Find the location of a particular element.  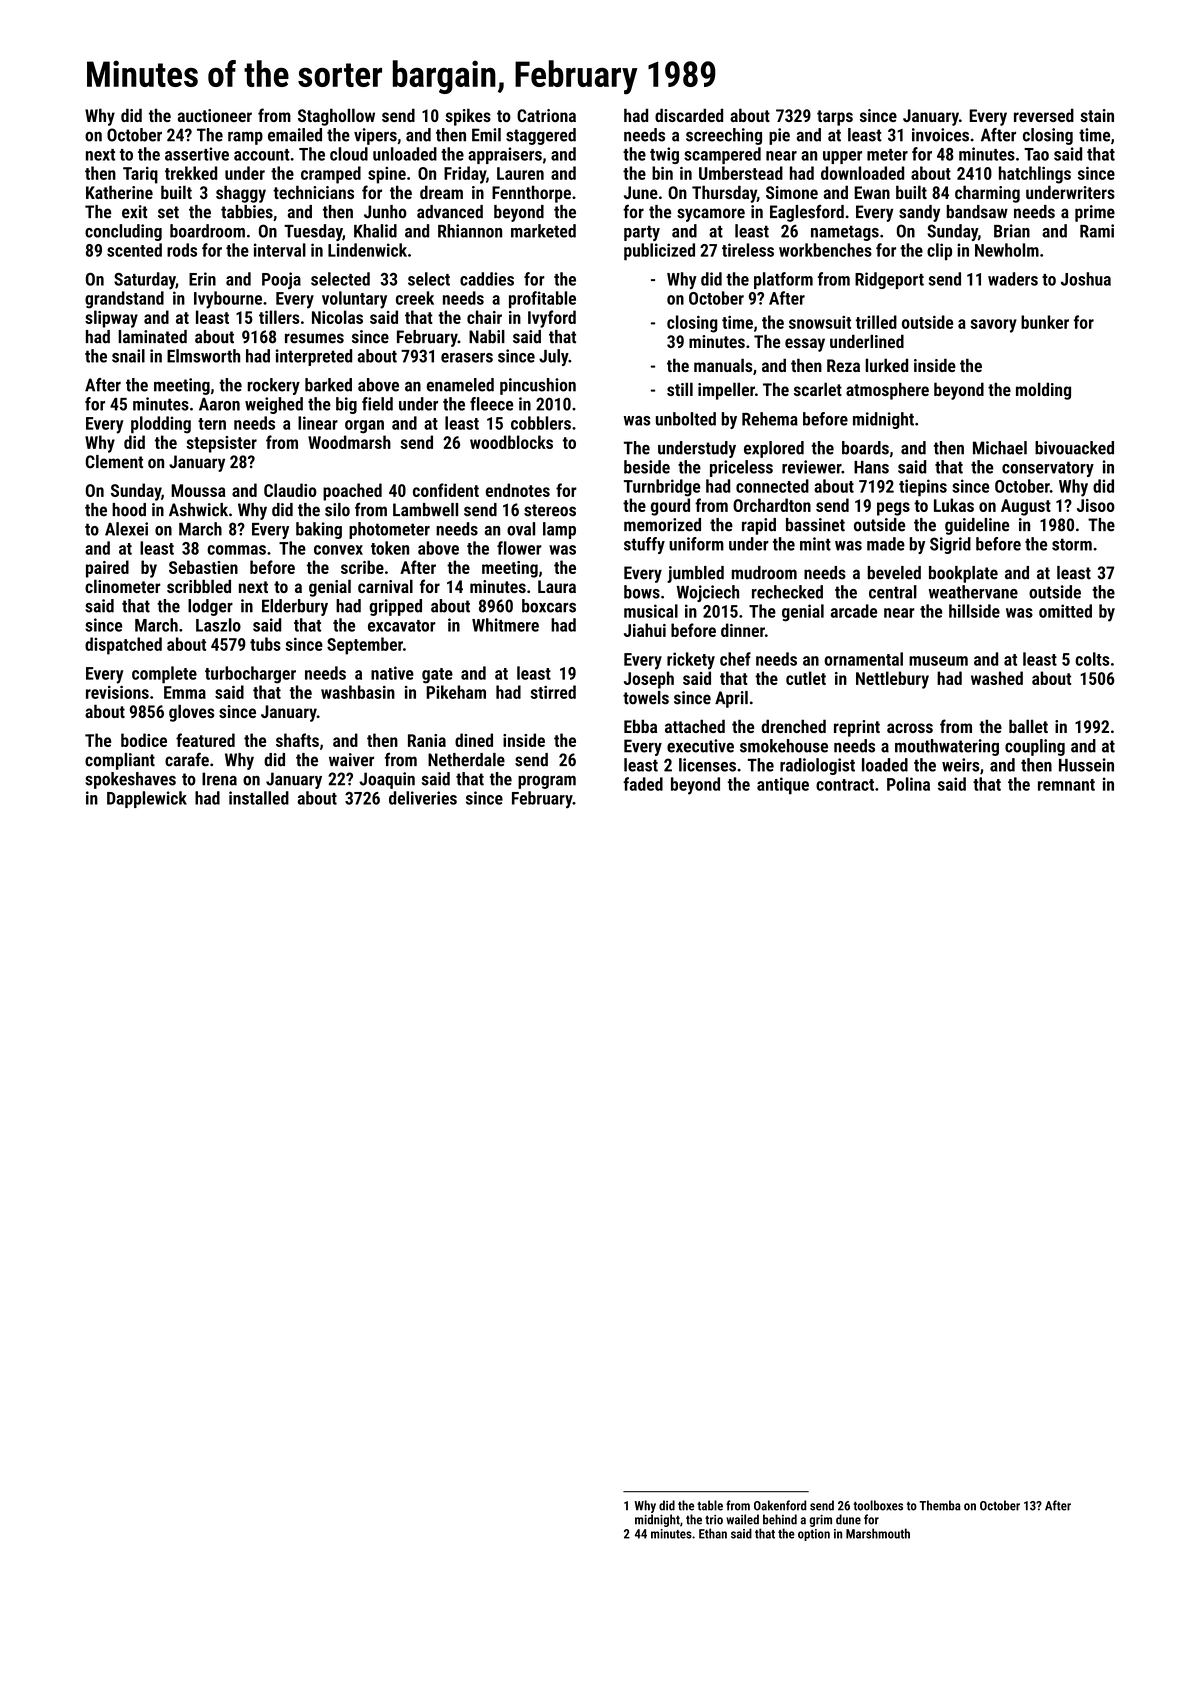

Ethan is located at coordinates (713, 1533).
